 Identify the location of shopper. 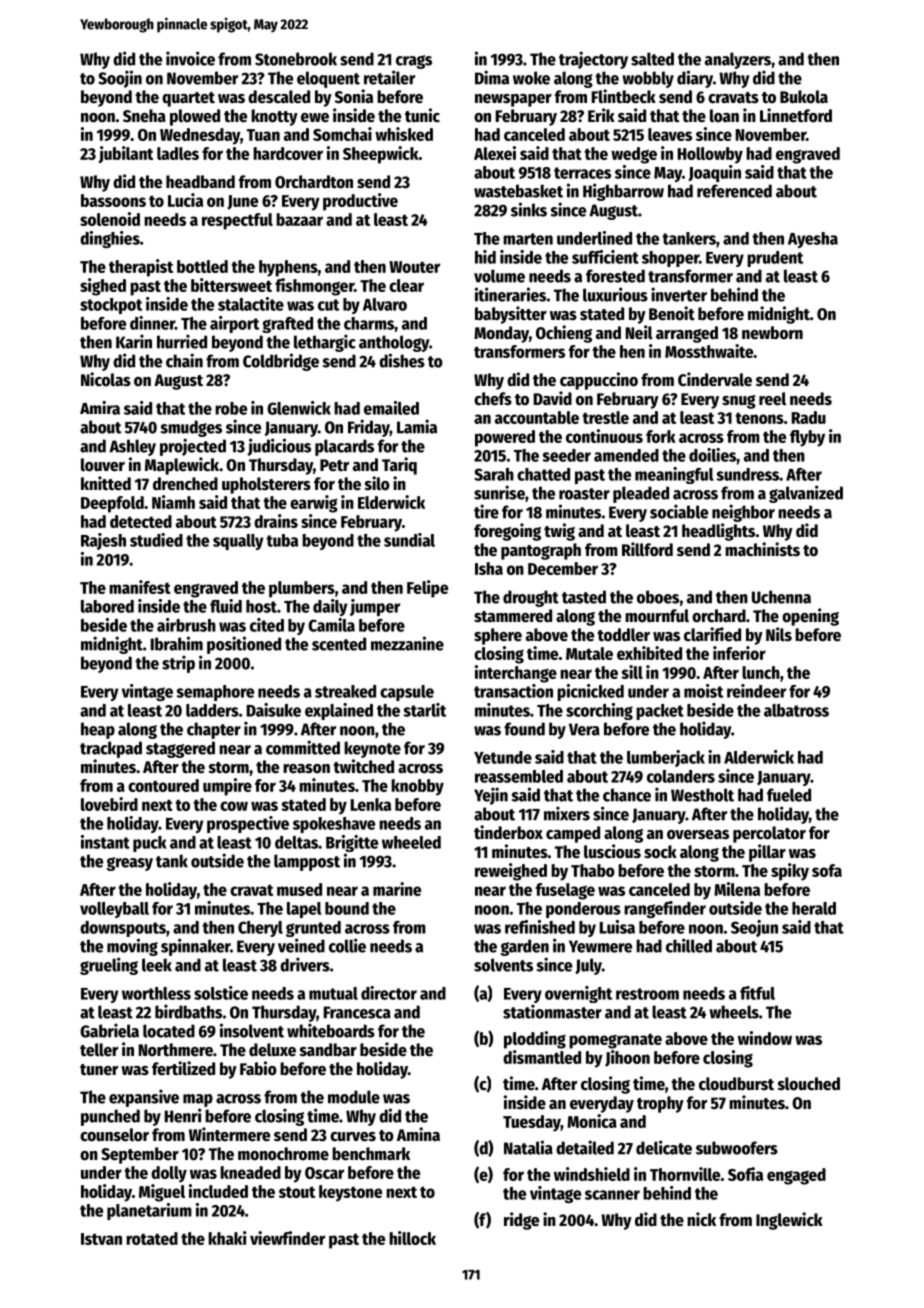
(670, 259).
